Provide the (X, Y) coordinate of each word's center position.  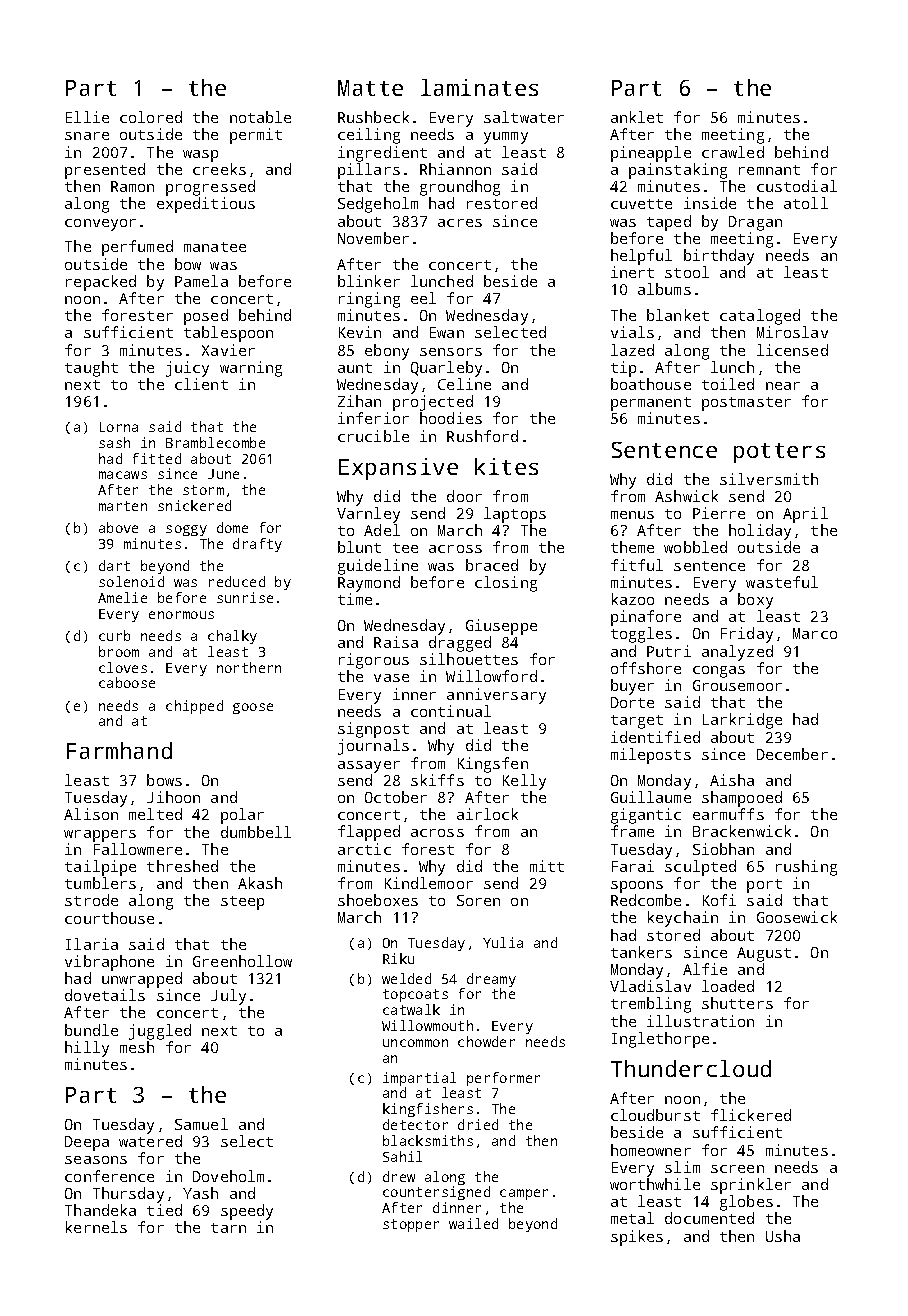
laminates (479, 87)
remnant (769, 170)
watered (150, 1141)
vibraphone (109, 963)
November (373, 238)
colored (151, 117)
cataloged (760, 317)
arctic (364, 849)
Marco (815, 633)
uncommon (415, 1043)
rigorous (374, 661)
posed (206, 317)
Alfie (705, 969)
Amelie (122, 597)
